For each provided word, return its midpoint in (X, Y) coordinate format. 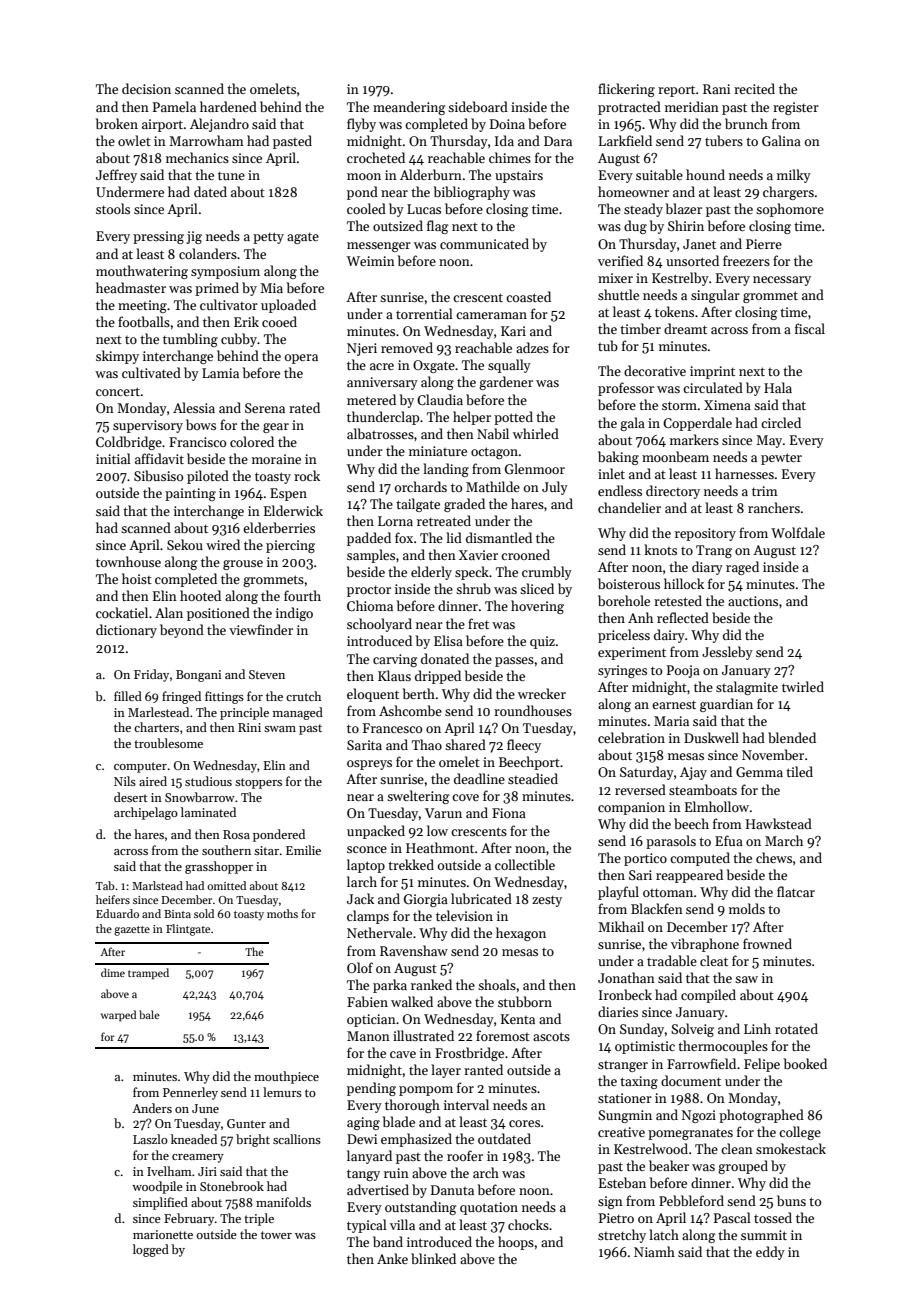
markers (694, 439)
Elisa (448, 640)
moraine (276, 459)
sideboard (478, 106)
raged (742, 568)
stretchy (622, 1236)
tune (231, 175)
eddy (770, 1253)
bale (149, 1014)
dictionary (126, 631)
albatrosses (380, 433)
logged (151, 1250)
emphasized (416, 1140)
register (796, 108)
